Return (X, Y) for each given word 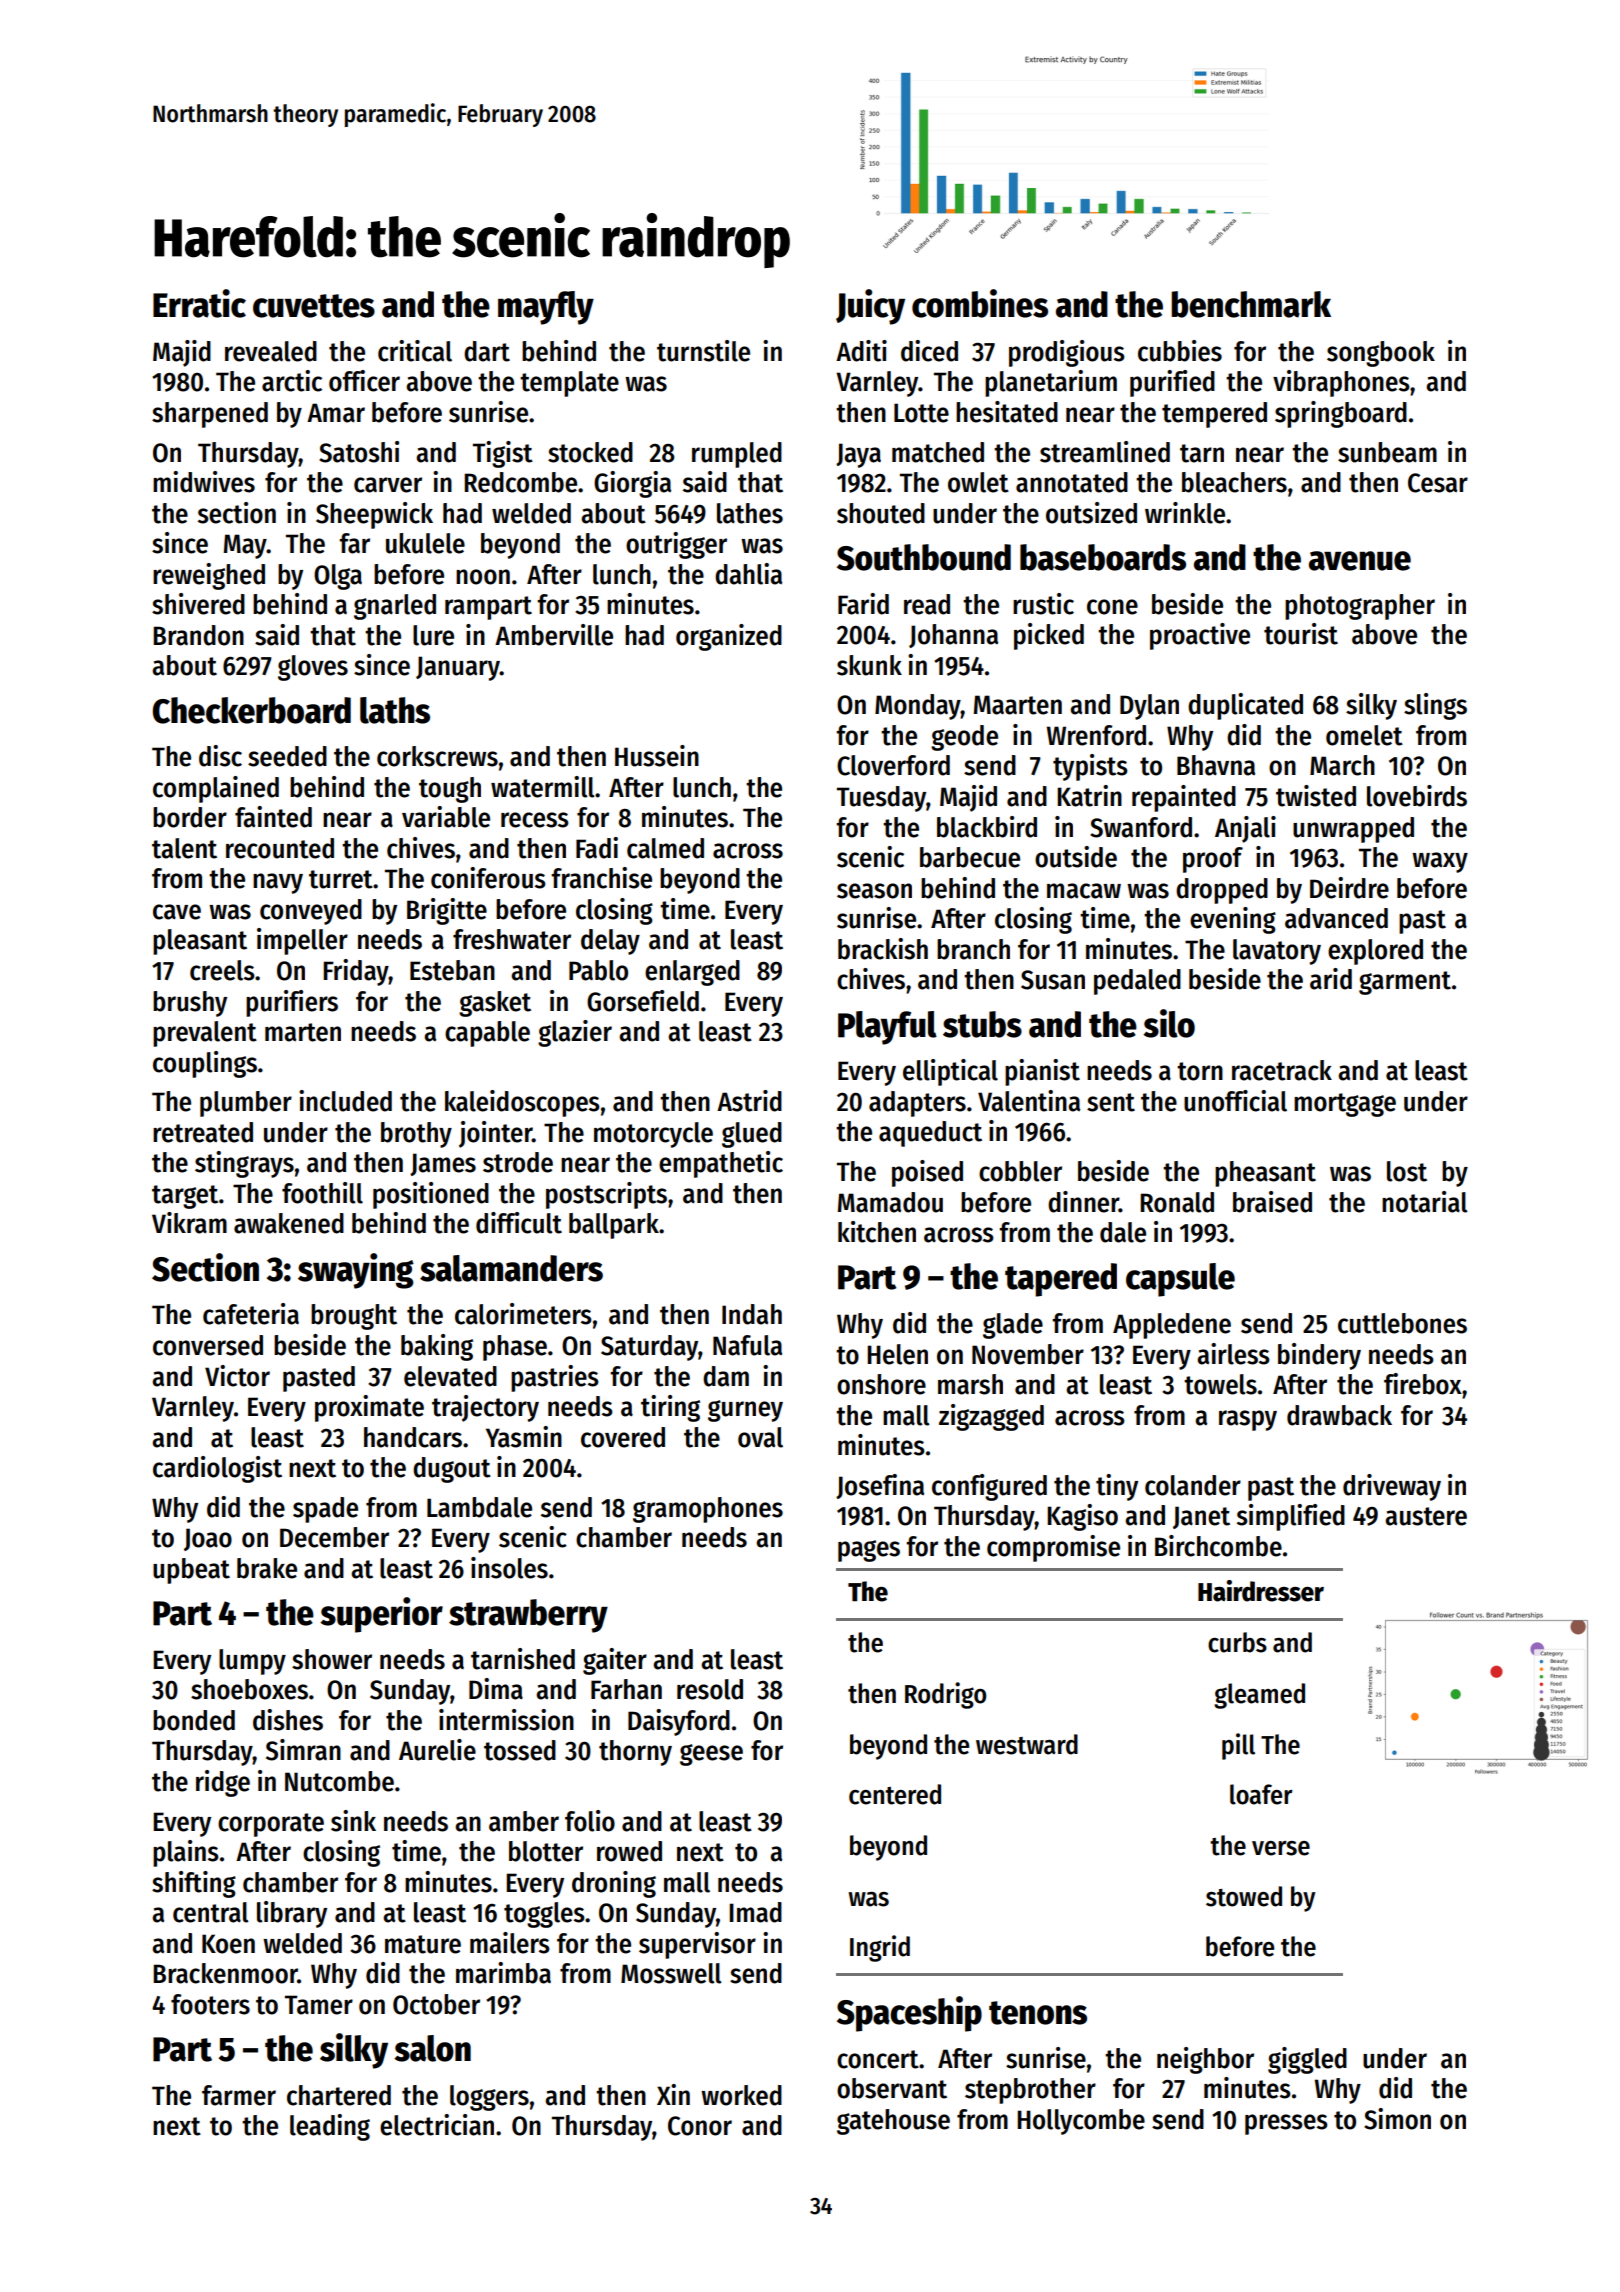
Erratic (199, 303)
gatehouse (893, 2122)
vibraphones (1341, 383)
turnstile (703, 351)
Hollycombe (1081, 2122)
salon (432, 2048)
